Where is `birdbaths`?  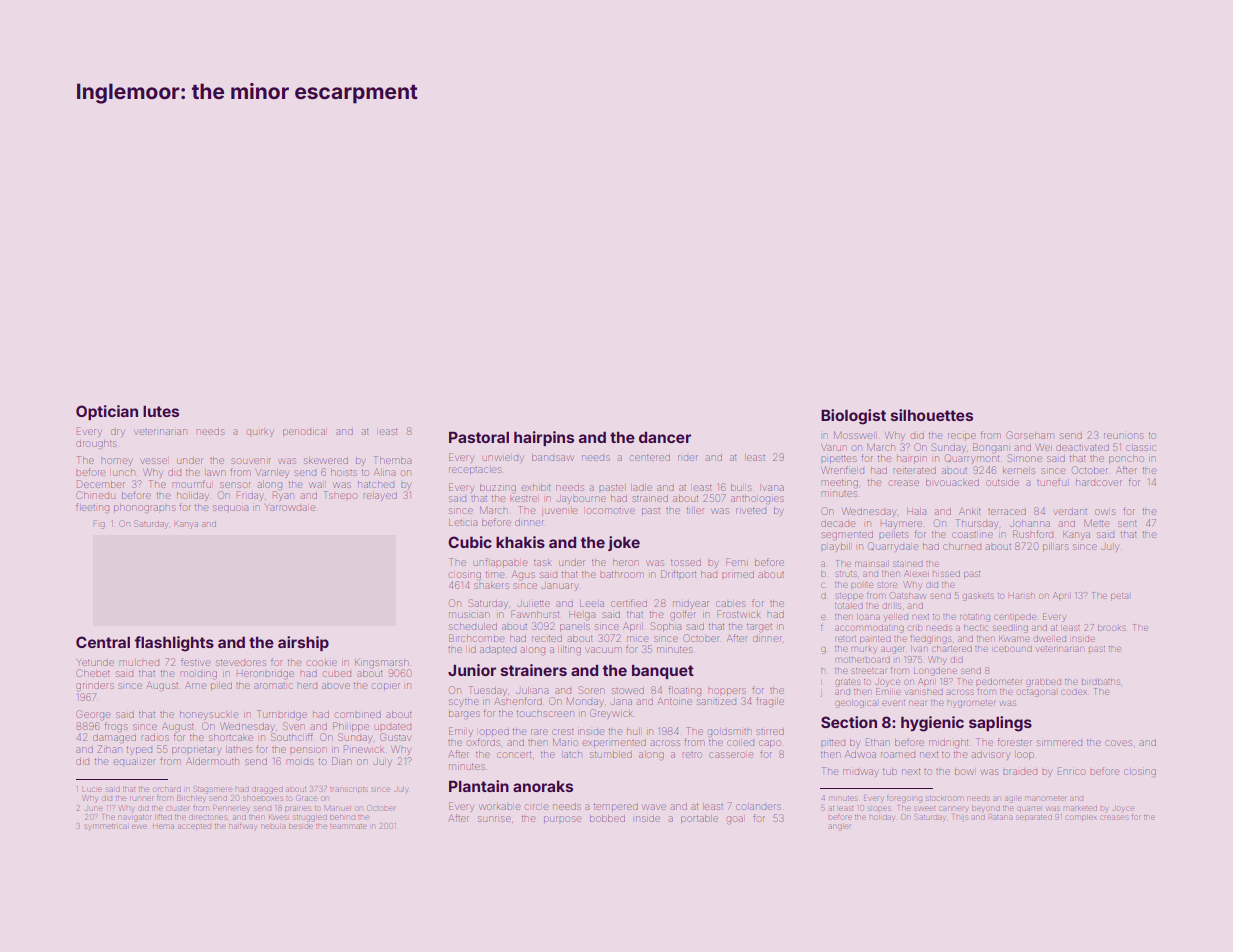 birdbaths is located at coordinates (1101, 682).
